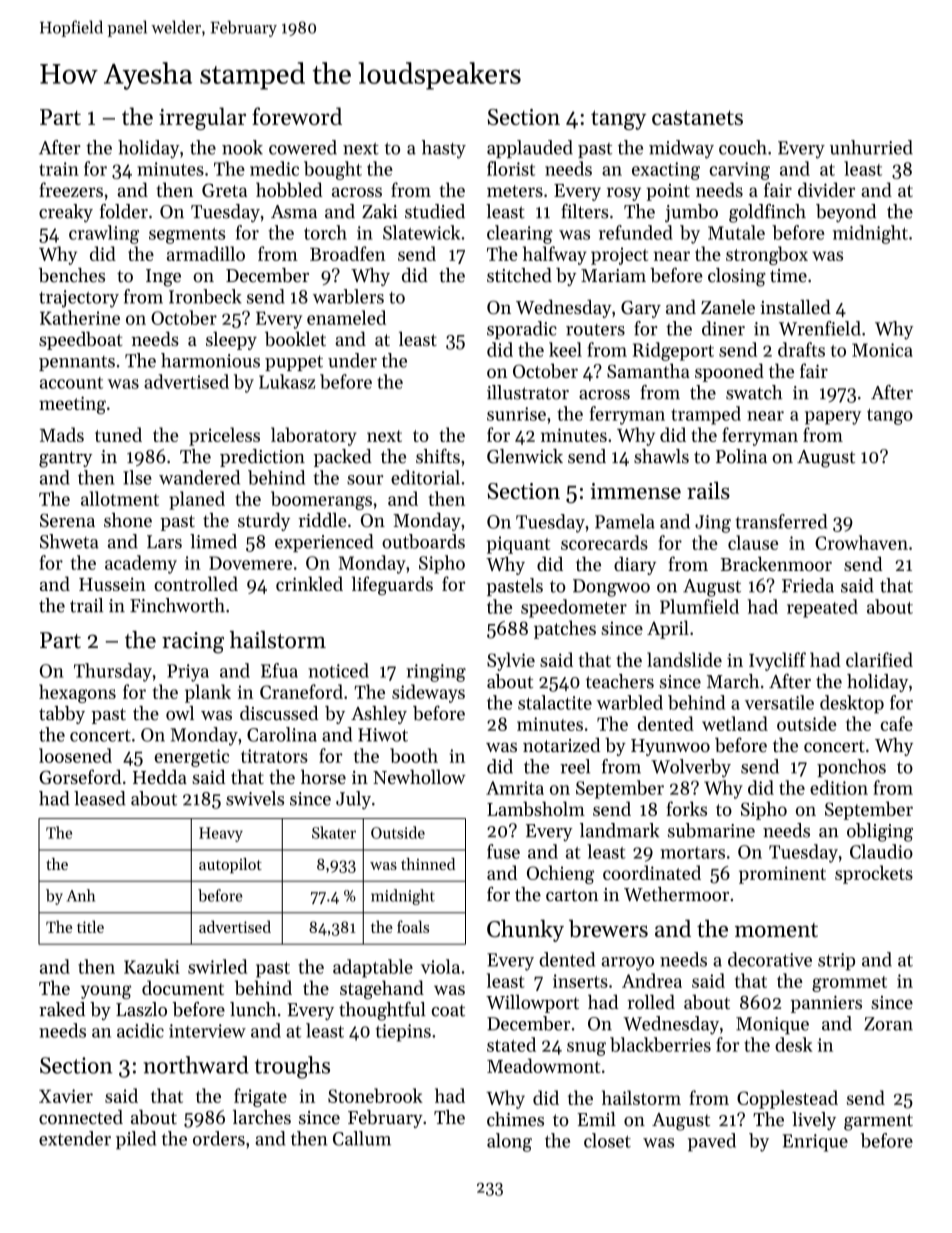 The height and width of the screenshot is (1233, 952). What do you see at coordinates (71, 189) in the screenshot?
I see `freezers` at bounding box center [71, 189].
